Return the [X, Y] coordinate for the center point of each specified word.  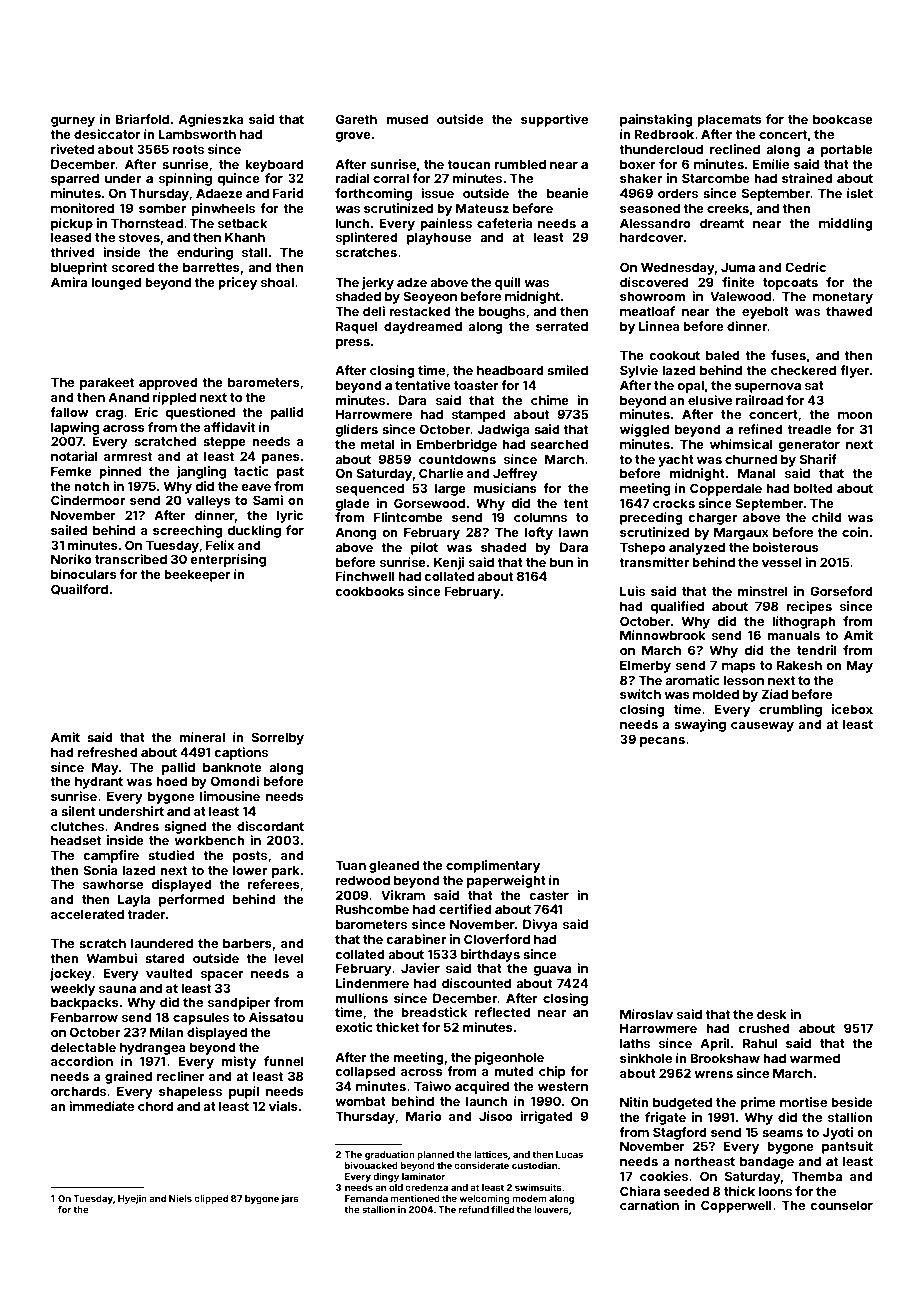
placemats [729, 120]
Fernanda [366, 1198]
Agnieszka [211, 120]
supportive [554, 120]
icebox [852, 709]
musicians [505, 488]
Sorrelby [277, 738]
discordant [270, 826]
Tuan [350, 865]
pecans [662, 742]
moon [855, 415]
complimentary [493, 866]
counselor [842, 1205]
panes [281, 459]
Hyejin [132, 1199]
